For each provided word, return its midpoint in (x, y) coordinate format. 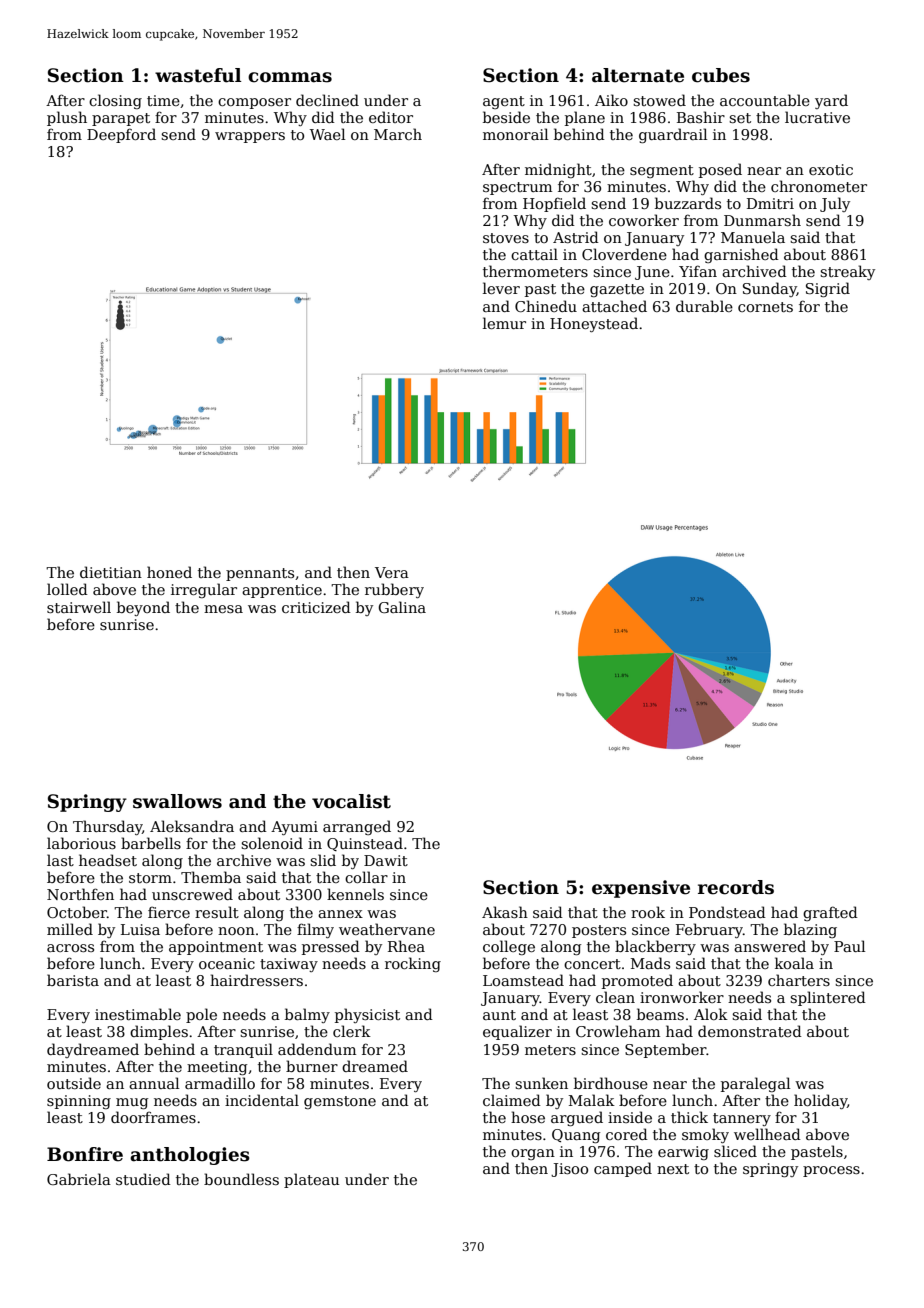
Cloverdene (624, 254)
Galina (402, 607)
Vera (392, 572)
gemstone (340, 1102)
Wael (327, 134)
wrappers (250, 137)
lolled (67, 589)
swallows (177, 801)
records (736, 887)
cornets (765, 307)
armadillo (220, 1083)
